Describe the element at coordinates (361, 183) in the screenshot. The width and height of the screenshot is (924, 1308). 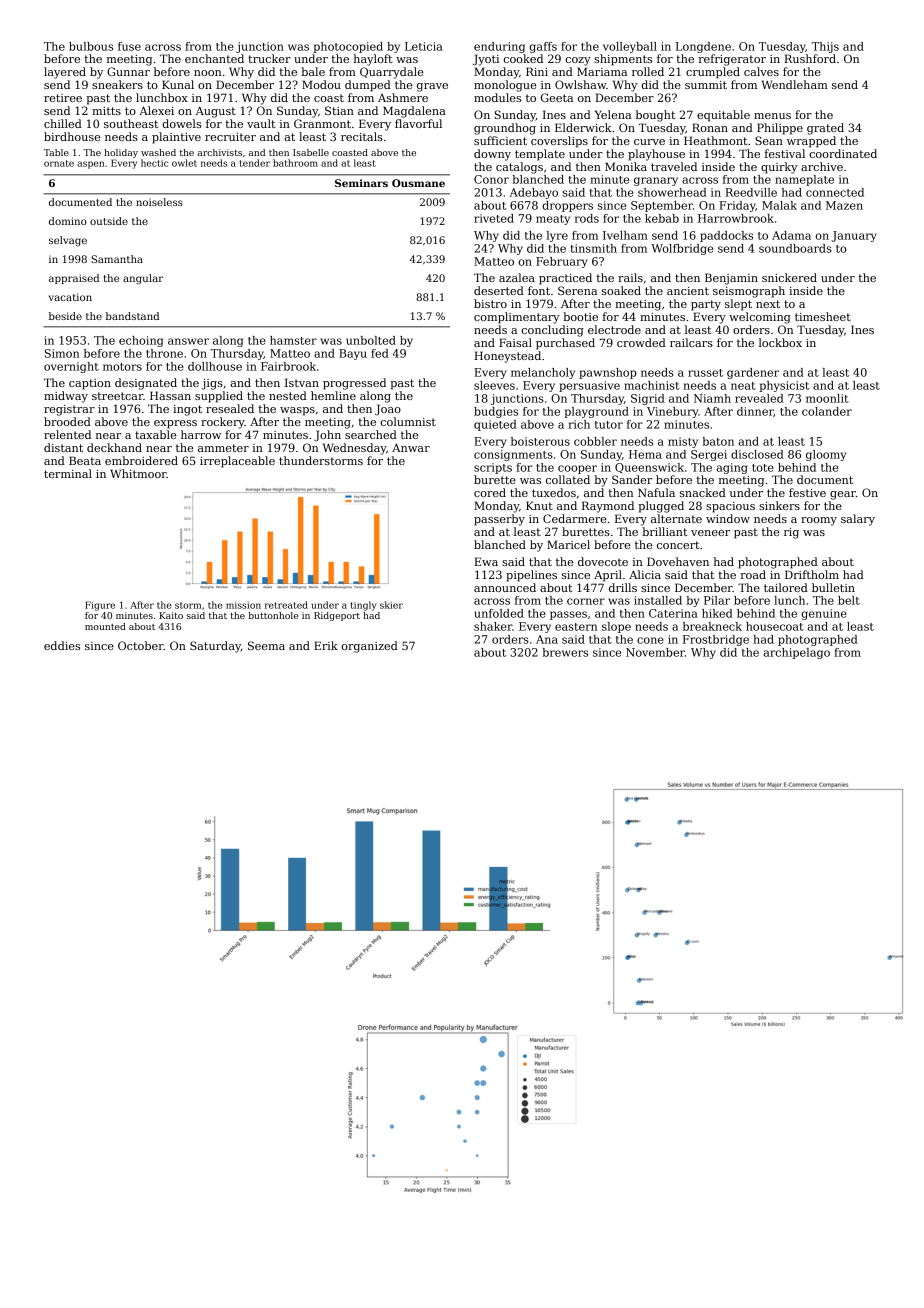
I see `Seminars` at that location.
